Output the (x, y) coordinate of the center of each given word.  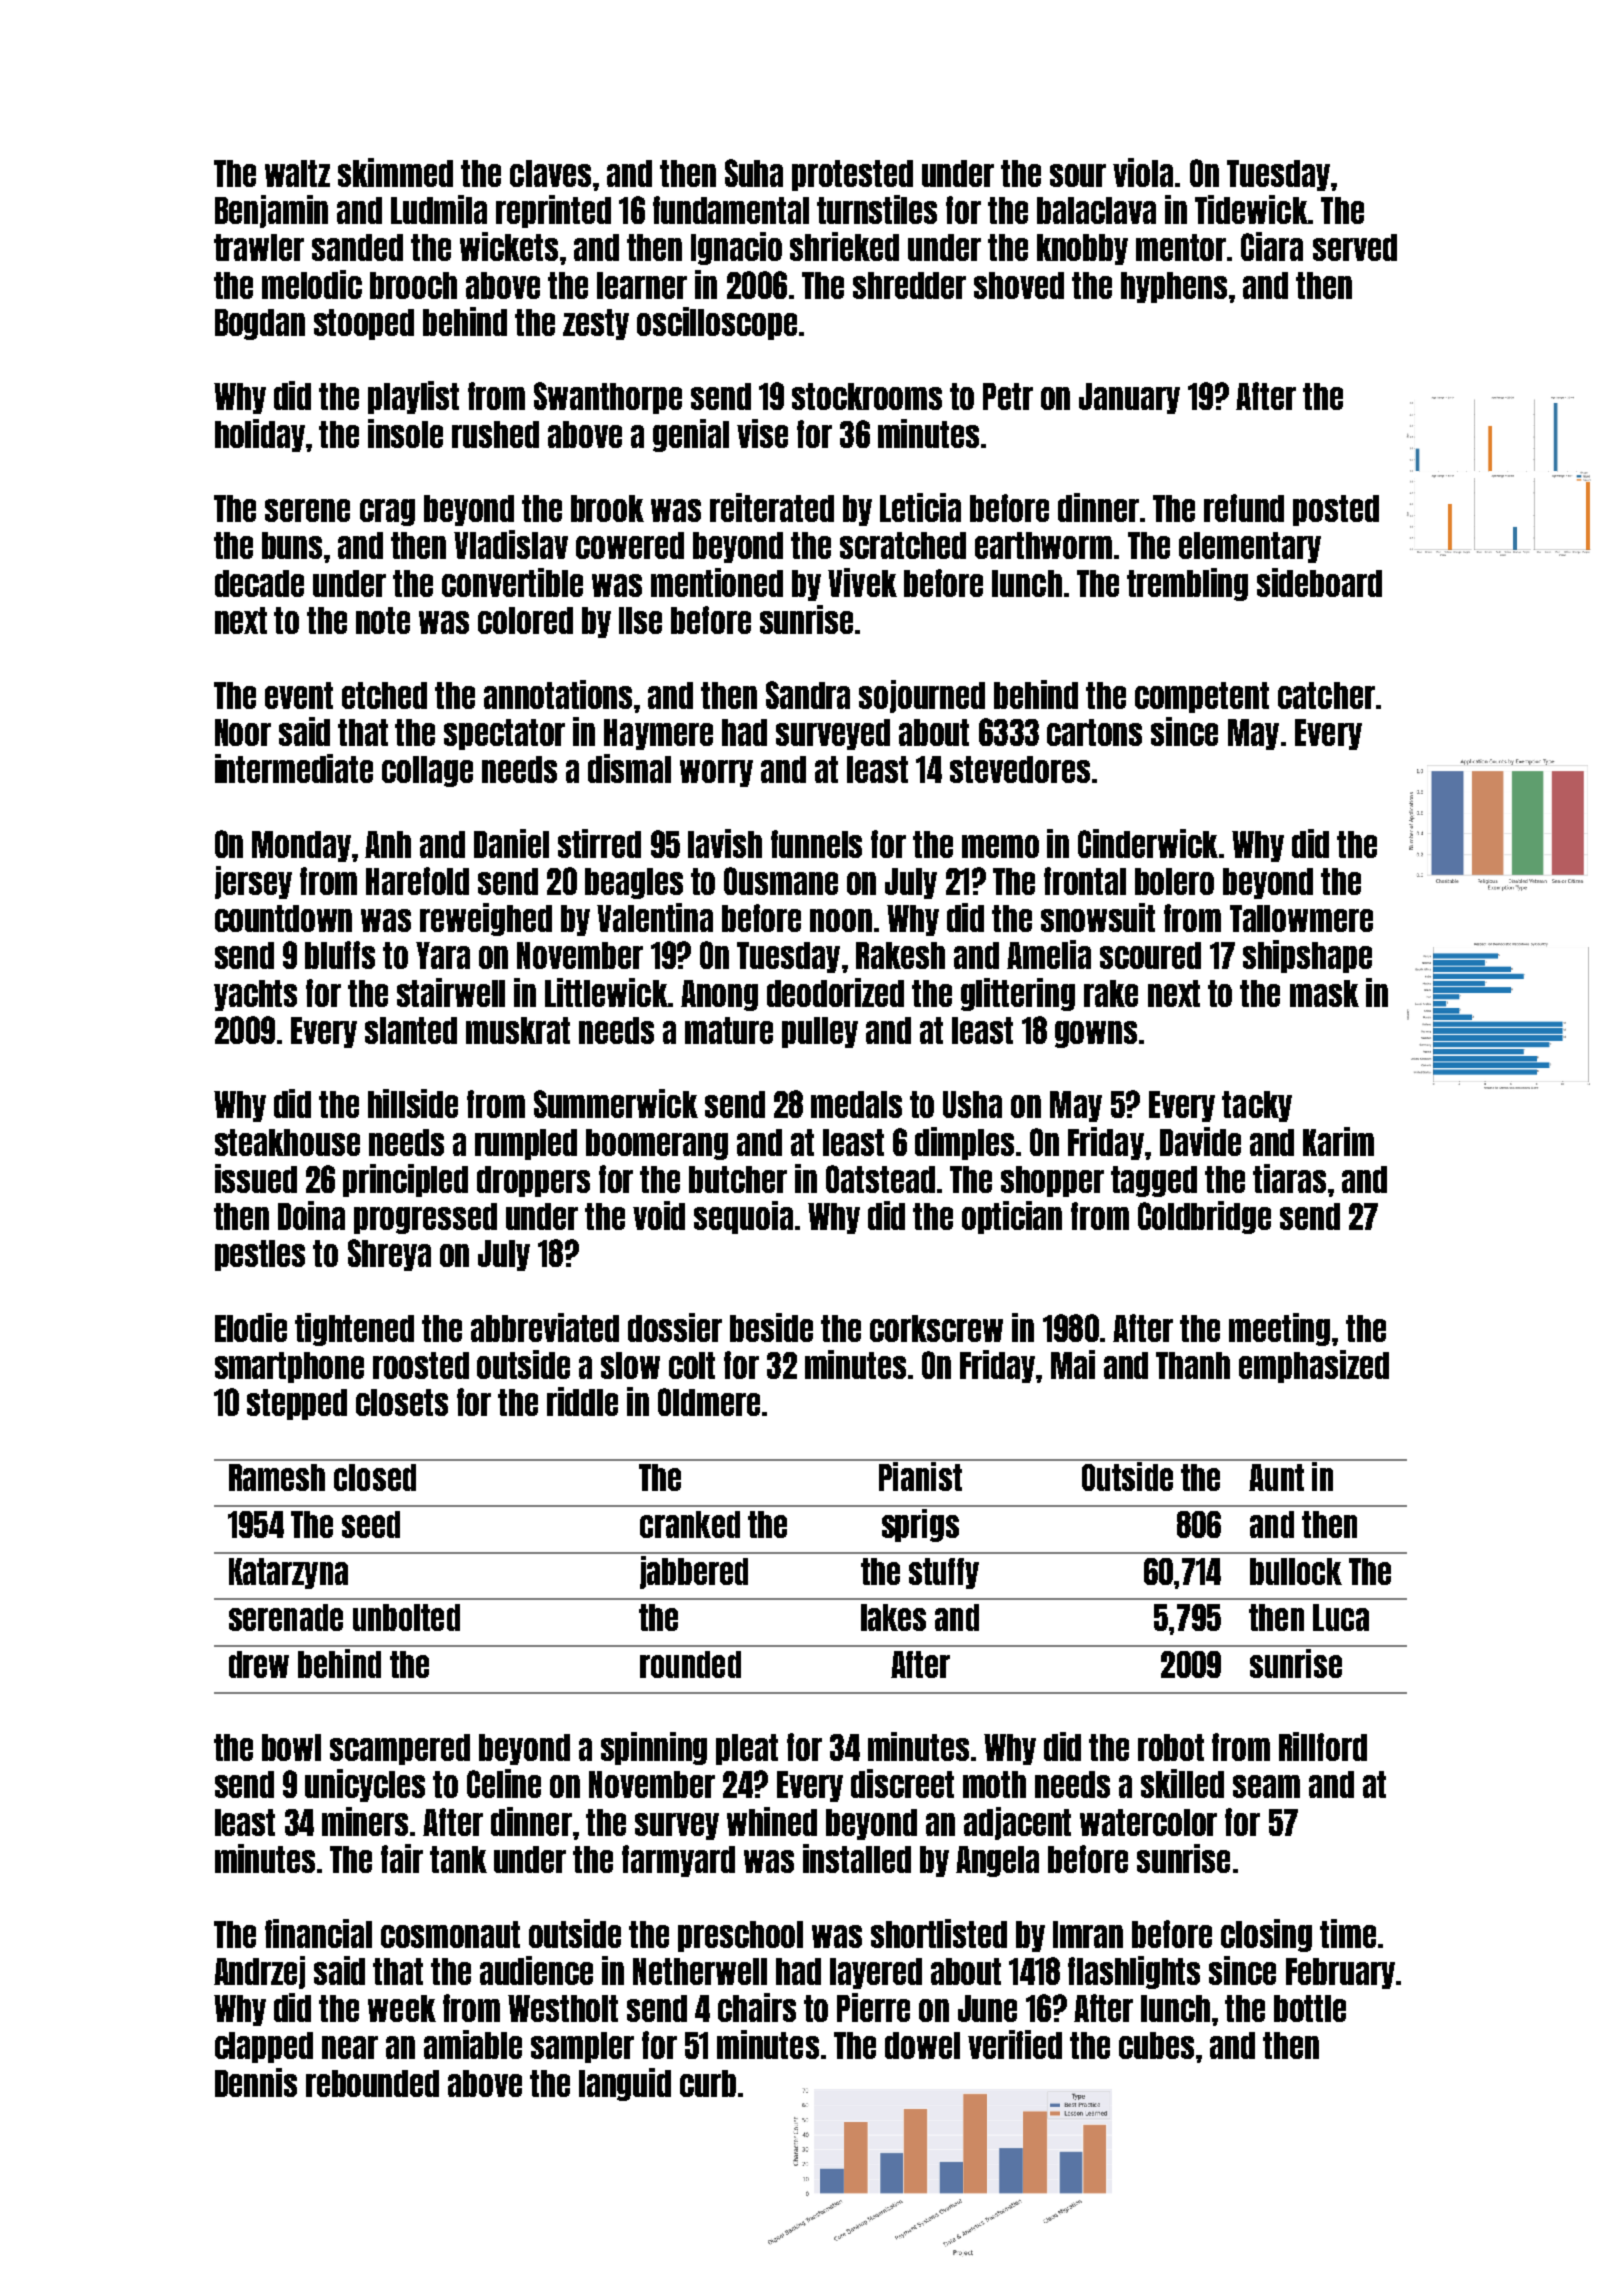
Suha (754, 173)
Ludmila (439, 209)
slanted (411, 1030)
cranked (690, 1524)
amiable (473, 2044)
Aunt (1276, 1477)
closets (402, 1402)
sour (1078, 175)
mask (1324, 993)
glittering (1018, 994)
